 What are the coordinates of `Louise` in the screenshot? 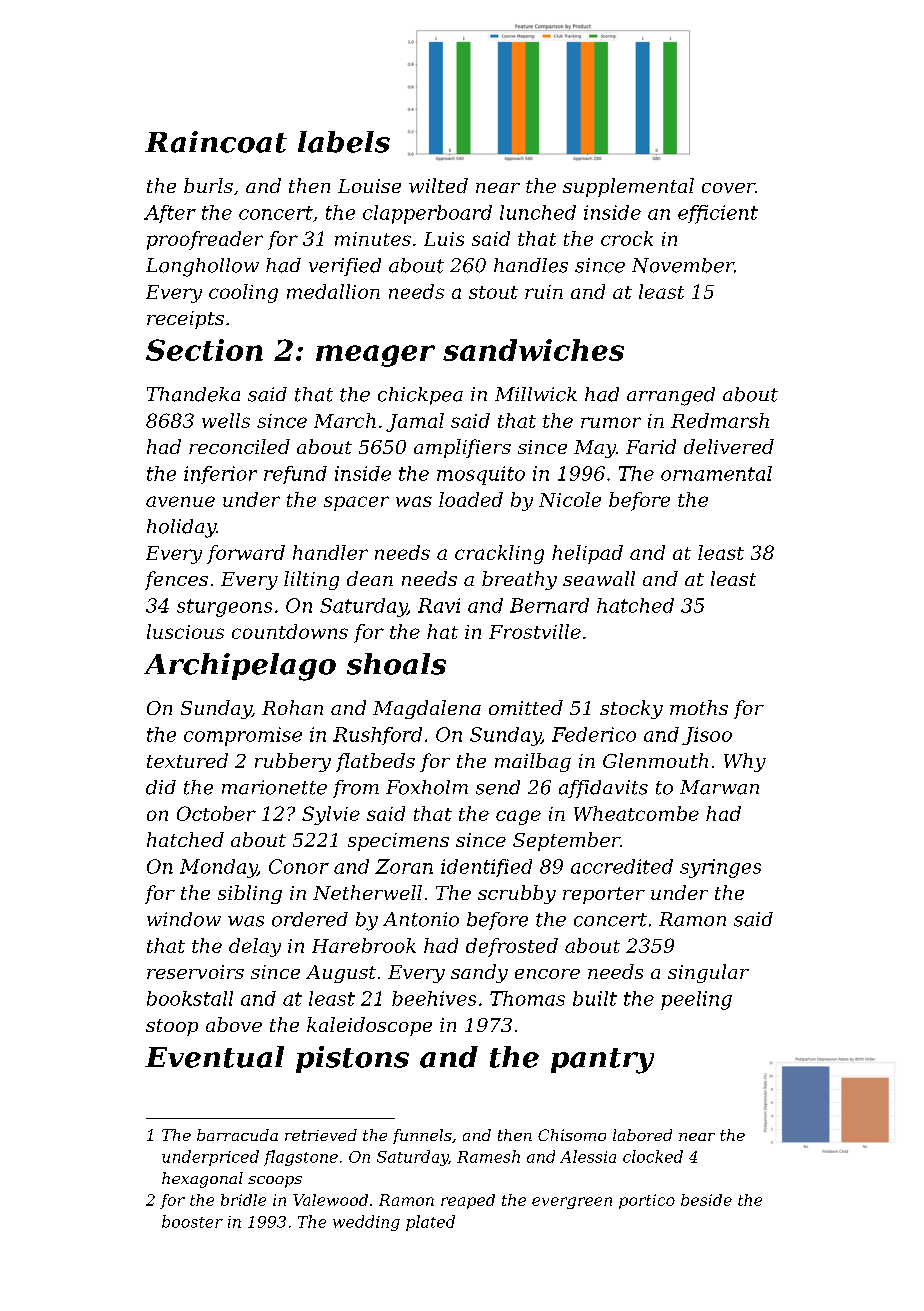 It's located at (369, 186).
